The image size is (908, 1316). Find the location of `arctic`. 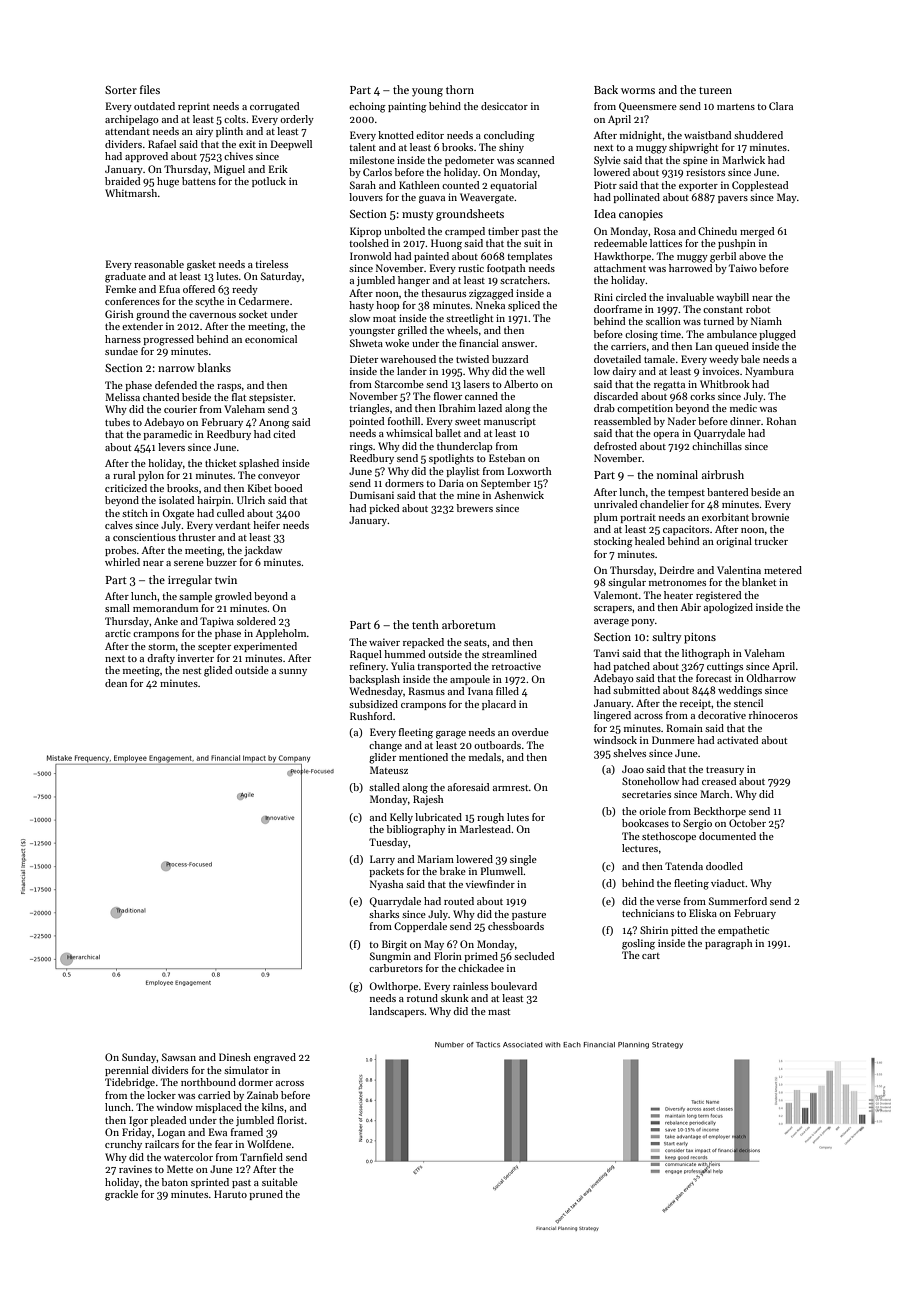

arctic is located at coordinates (118, 633).
